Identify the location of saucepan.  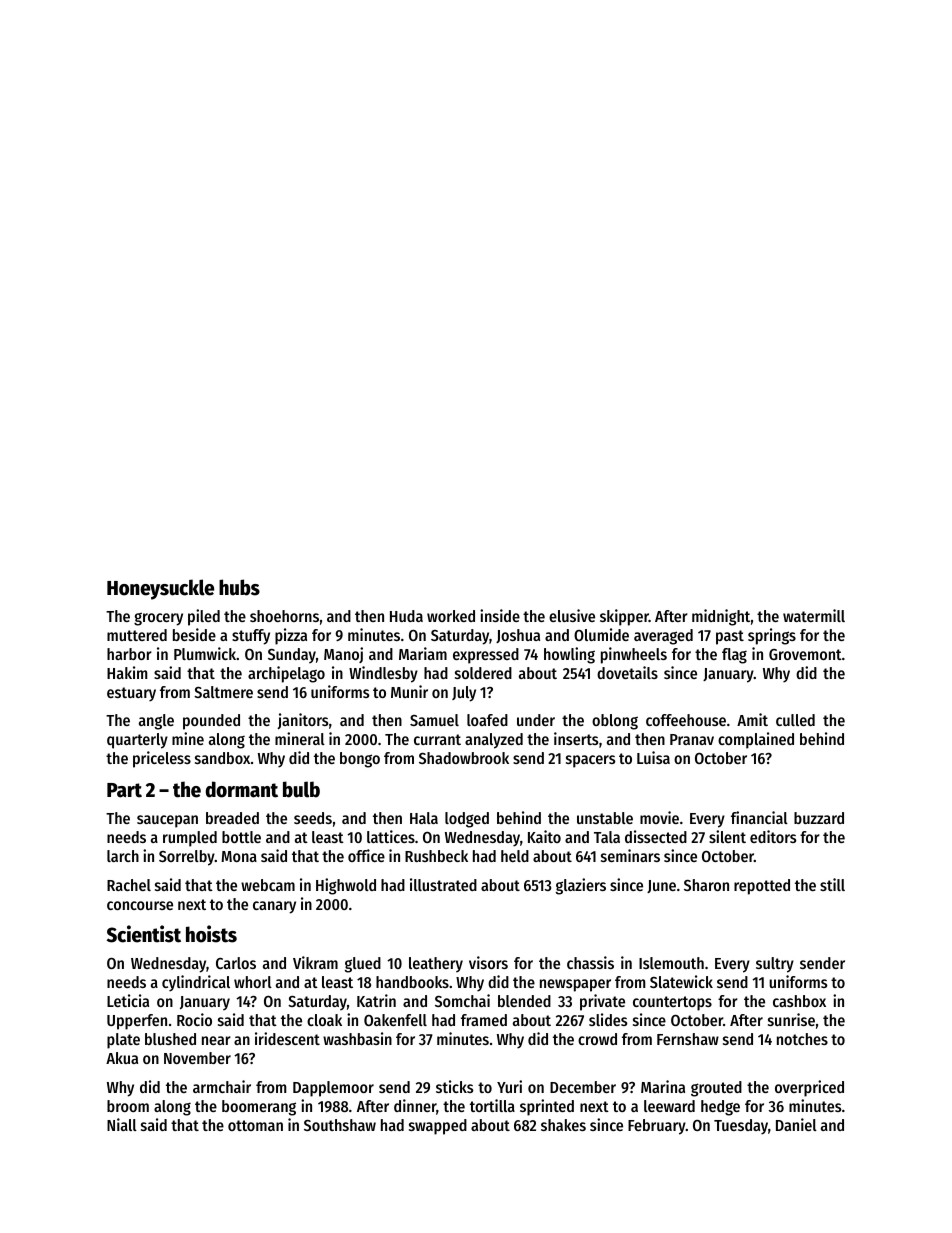
(167, 821).
